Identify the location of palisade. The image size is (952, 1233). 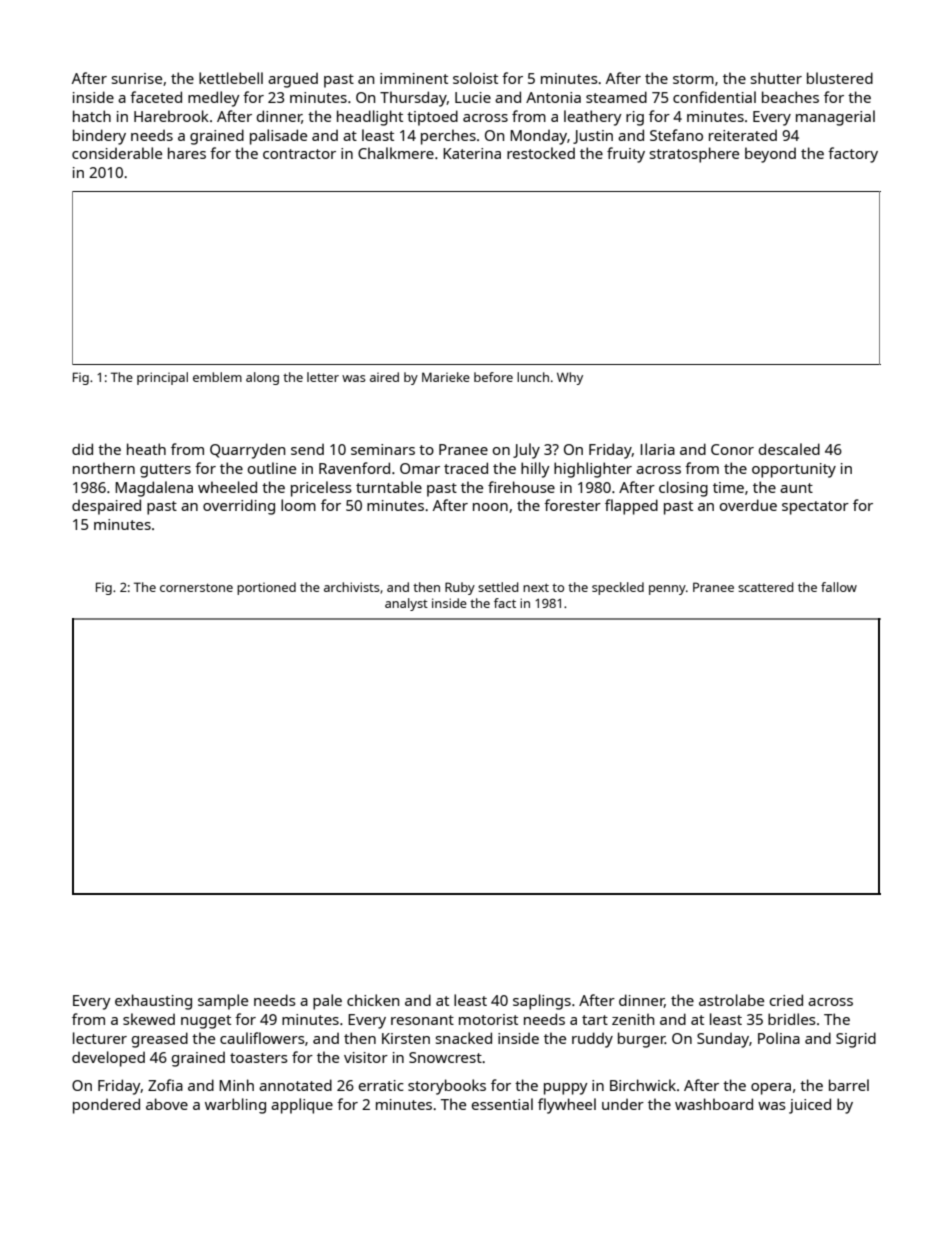
(278, 137).
